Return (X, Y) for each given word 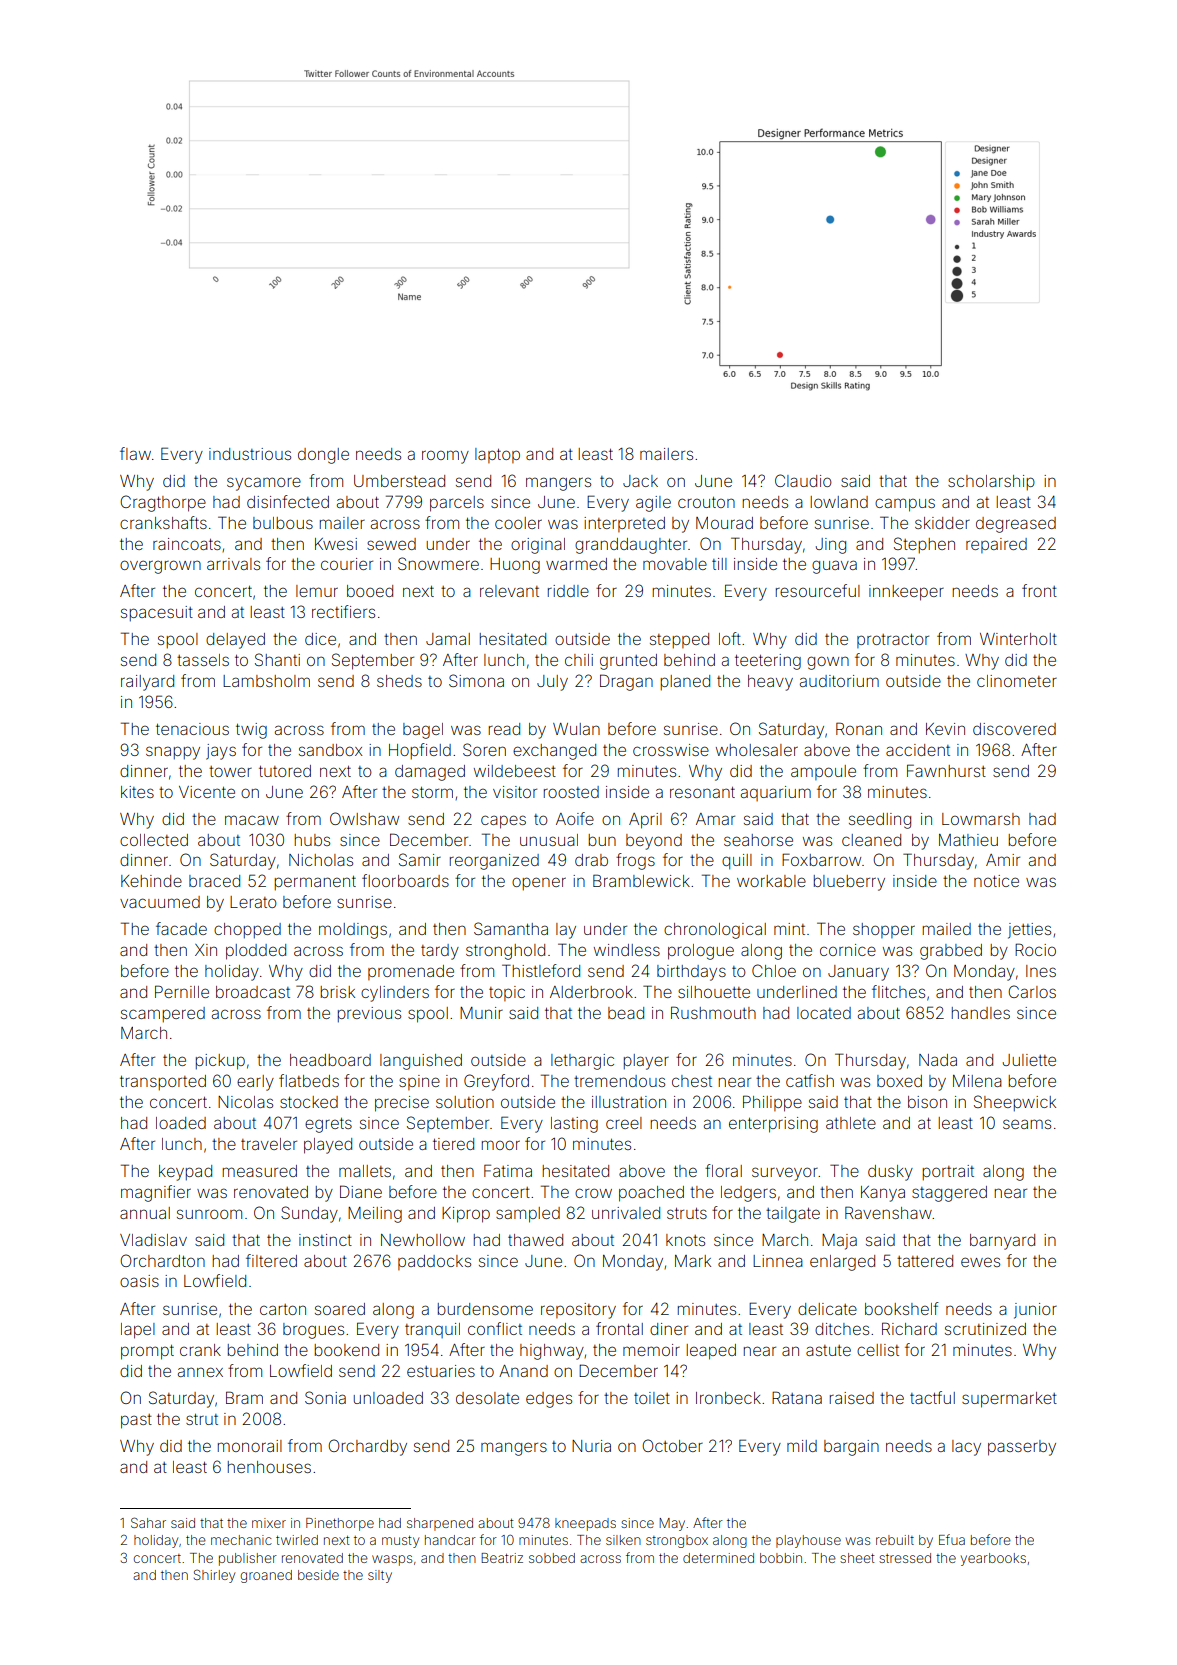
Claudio (803, 480)
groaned (266, 1576)
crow (593, 1193)
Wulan (576, 729)
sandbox (330, 750)
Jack (640, 481)
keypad (185, 1173)
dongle (323, 456)
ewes (980, 1262)
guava (834, 567)
